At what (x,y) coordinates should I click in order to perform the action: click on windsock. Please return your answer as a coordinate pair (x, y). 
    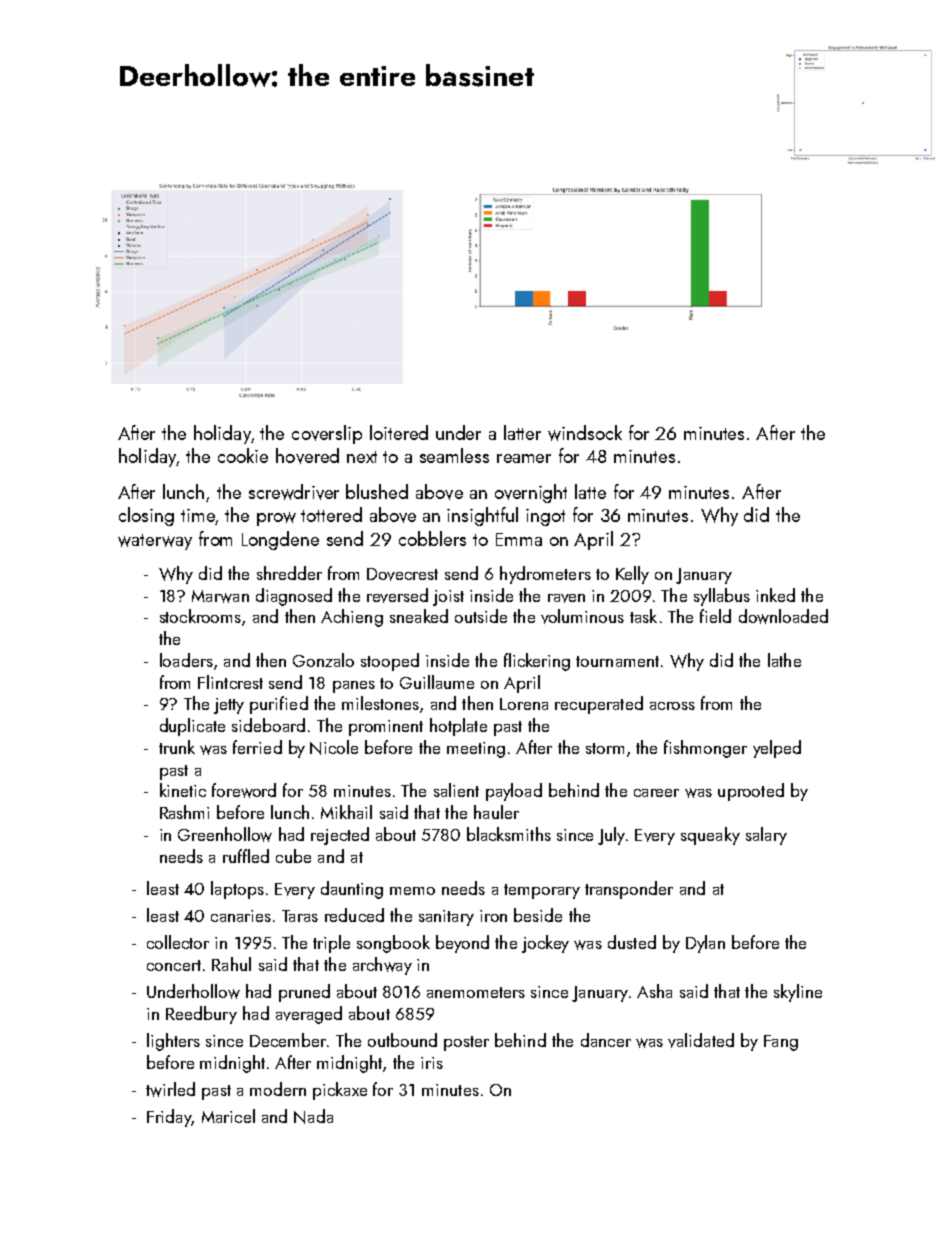
    Looking at the image, I should click on (585, 433).
